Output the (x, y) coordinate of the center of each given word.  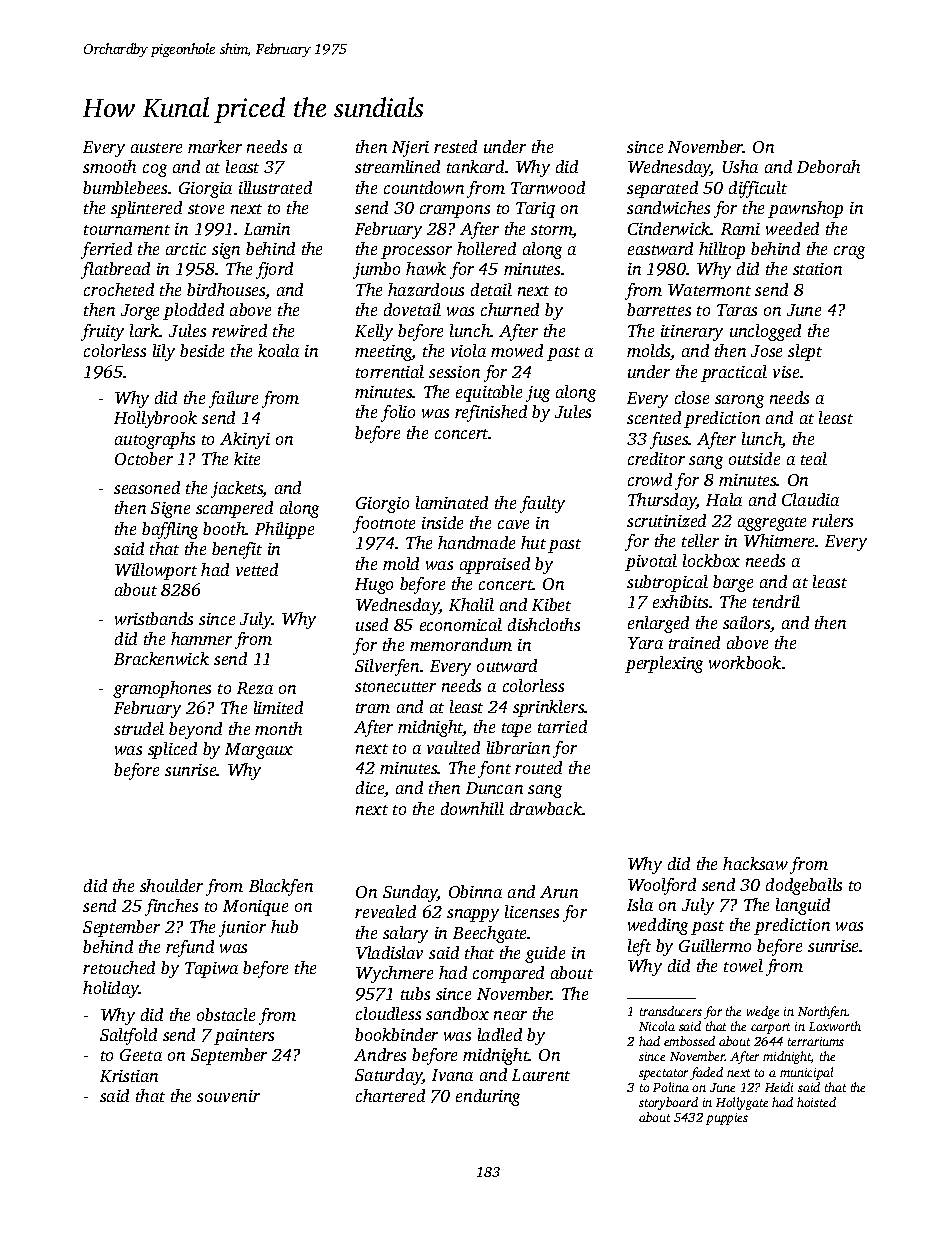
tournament (127, 230)
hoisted (816, 1102)
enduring (488, 1097)
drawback (546, 808)
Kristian (129, 1076)
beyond (195, 730)
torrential (390, 371)
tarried (562, 726)
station (817, 269)
